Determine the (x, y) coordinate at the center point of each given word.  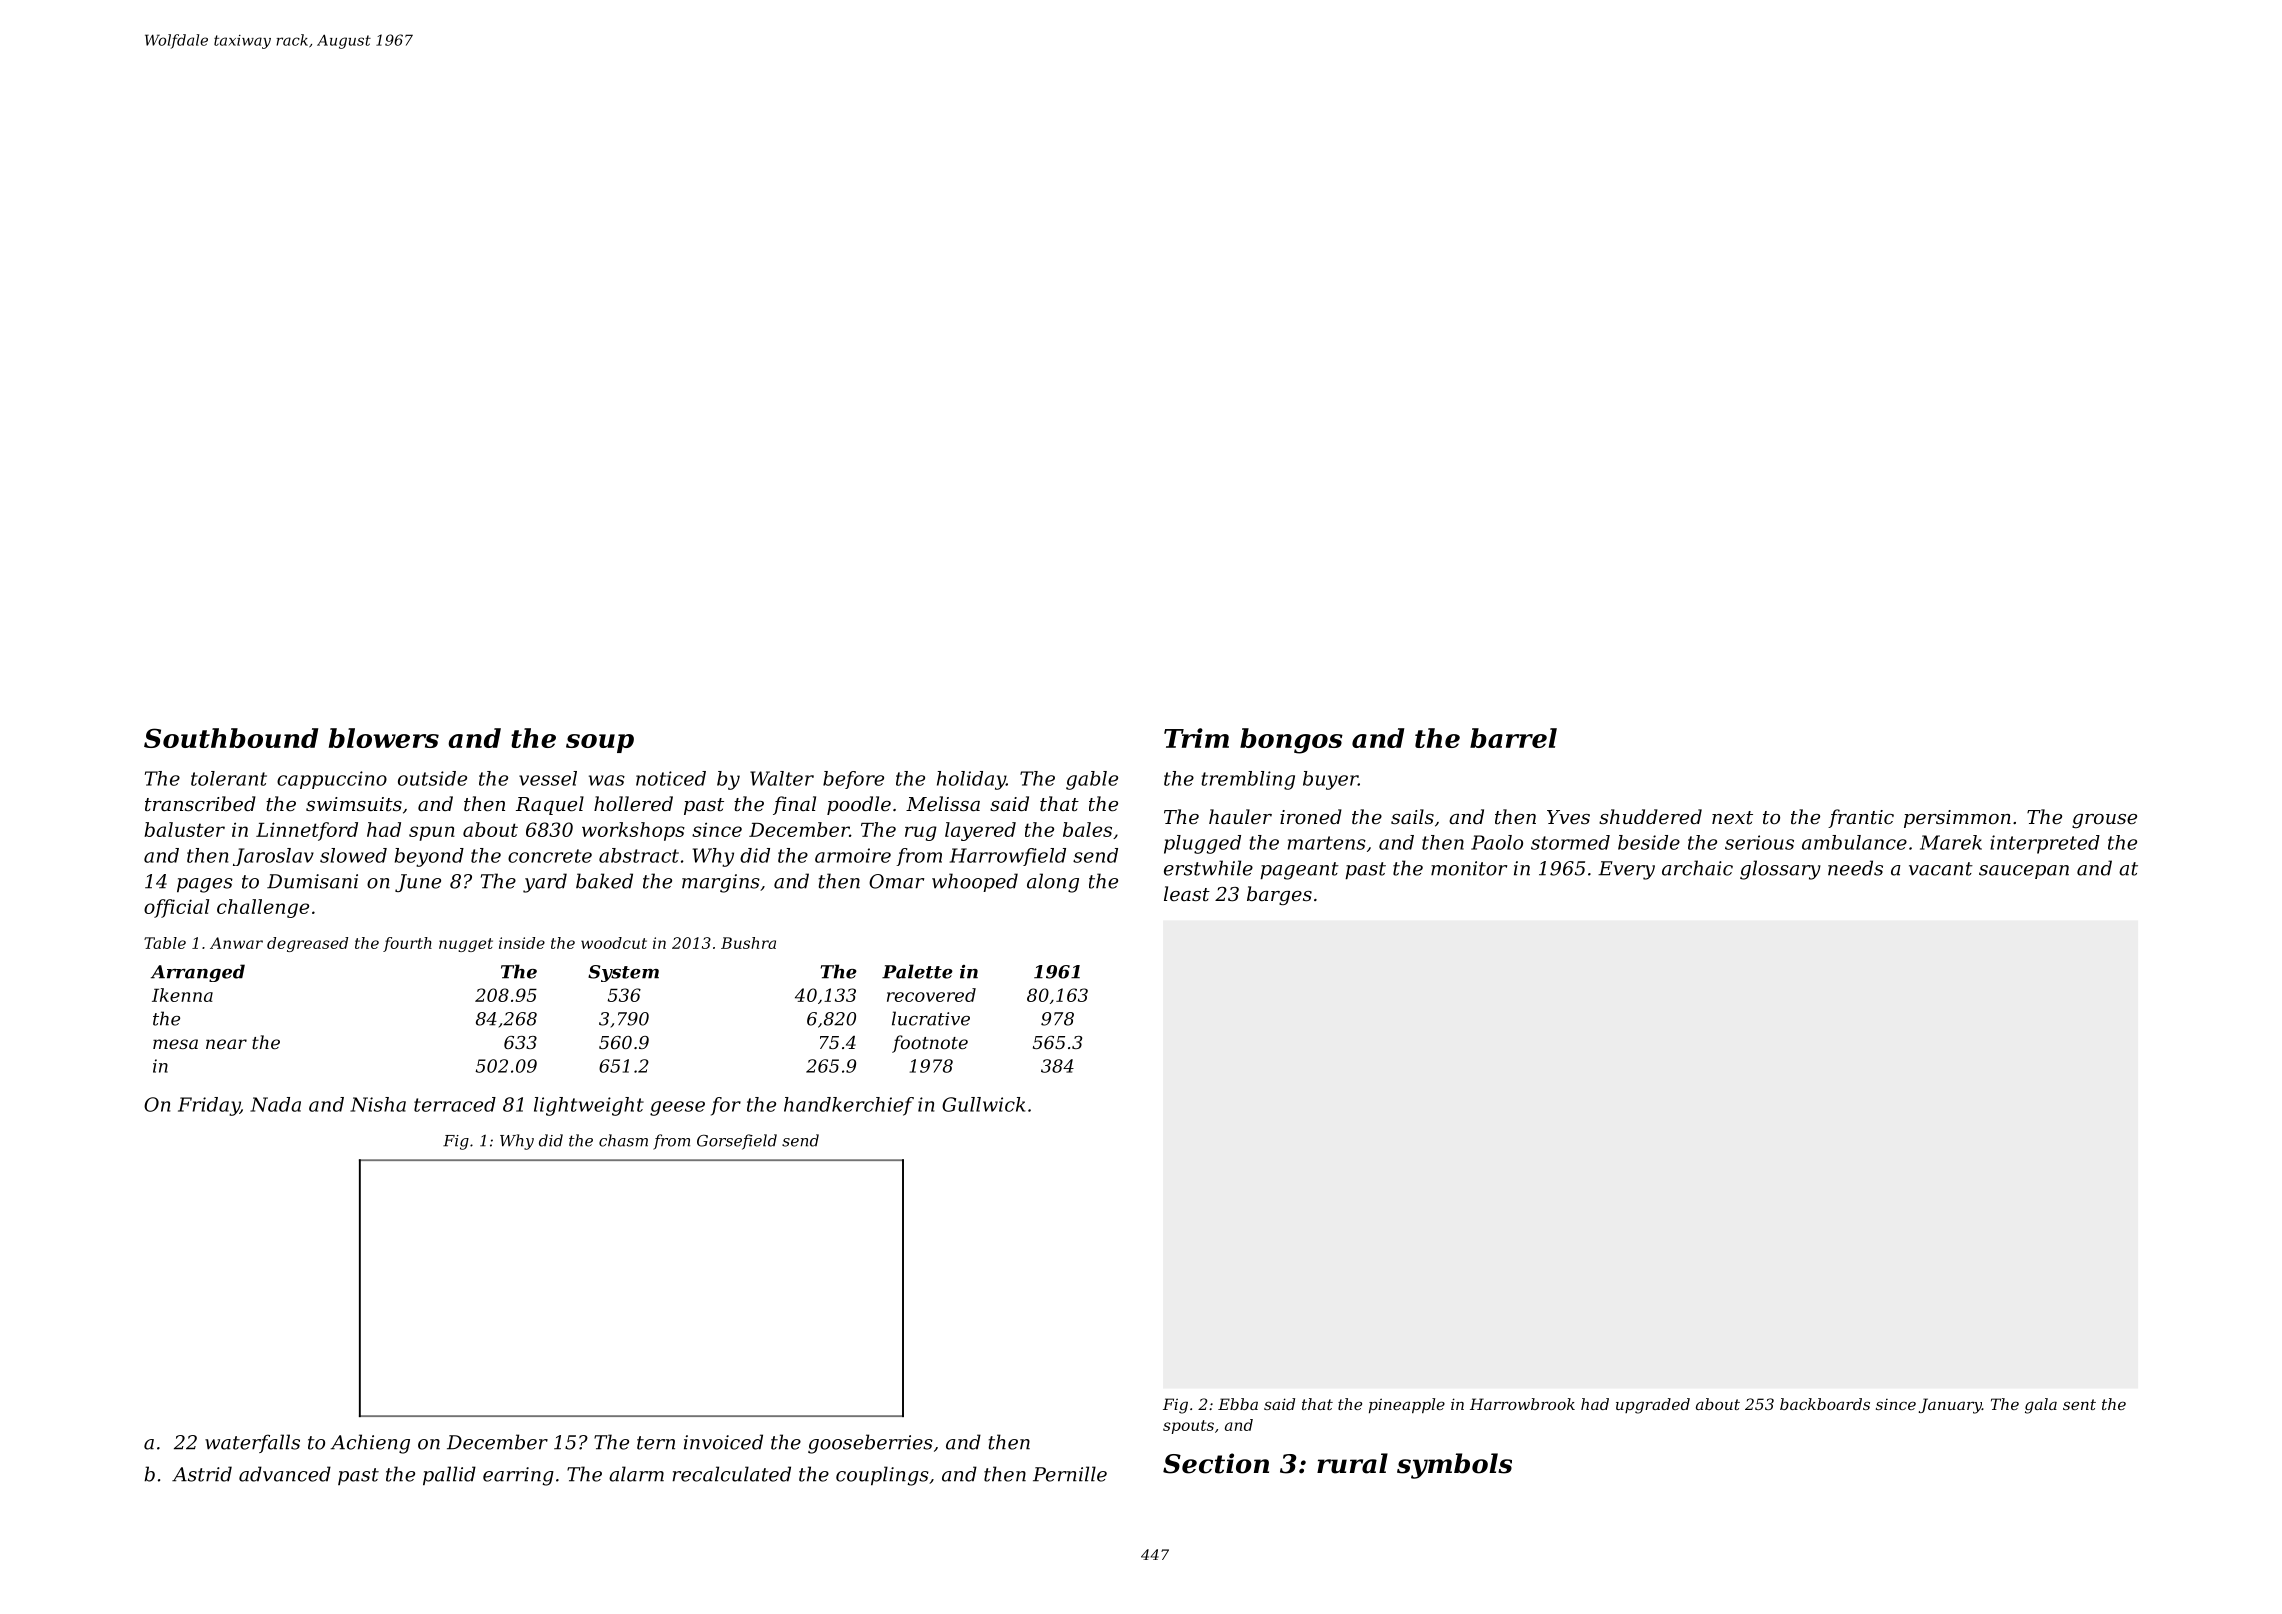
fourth (407, 944)
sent (2079, 1404)
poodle (859, 805)
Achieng (370, 1444)
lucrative (931, 1018)
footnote (930, 1044)
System (623, 973)
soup (600, 743)
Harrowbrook (1522, 1404)
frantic (1861, 818)
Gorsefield (737, 1142)
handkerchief (849, 1106)
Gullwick (983, 1104)
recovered (931, 995)
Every (1626, 870)
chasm (623, 1140)
